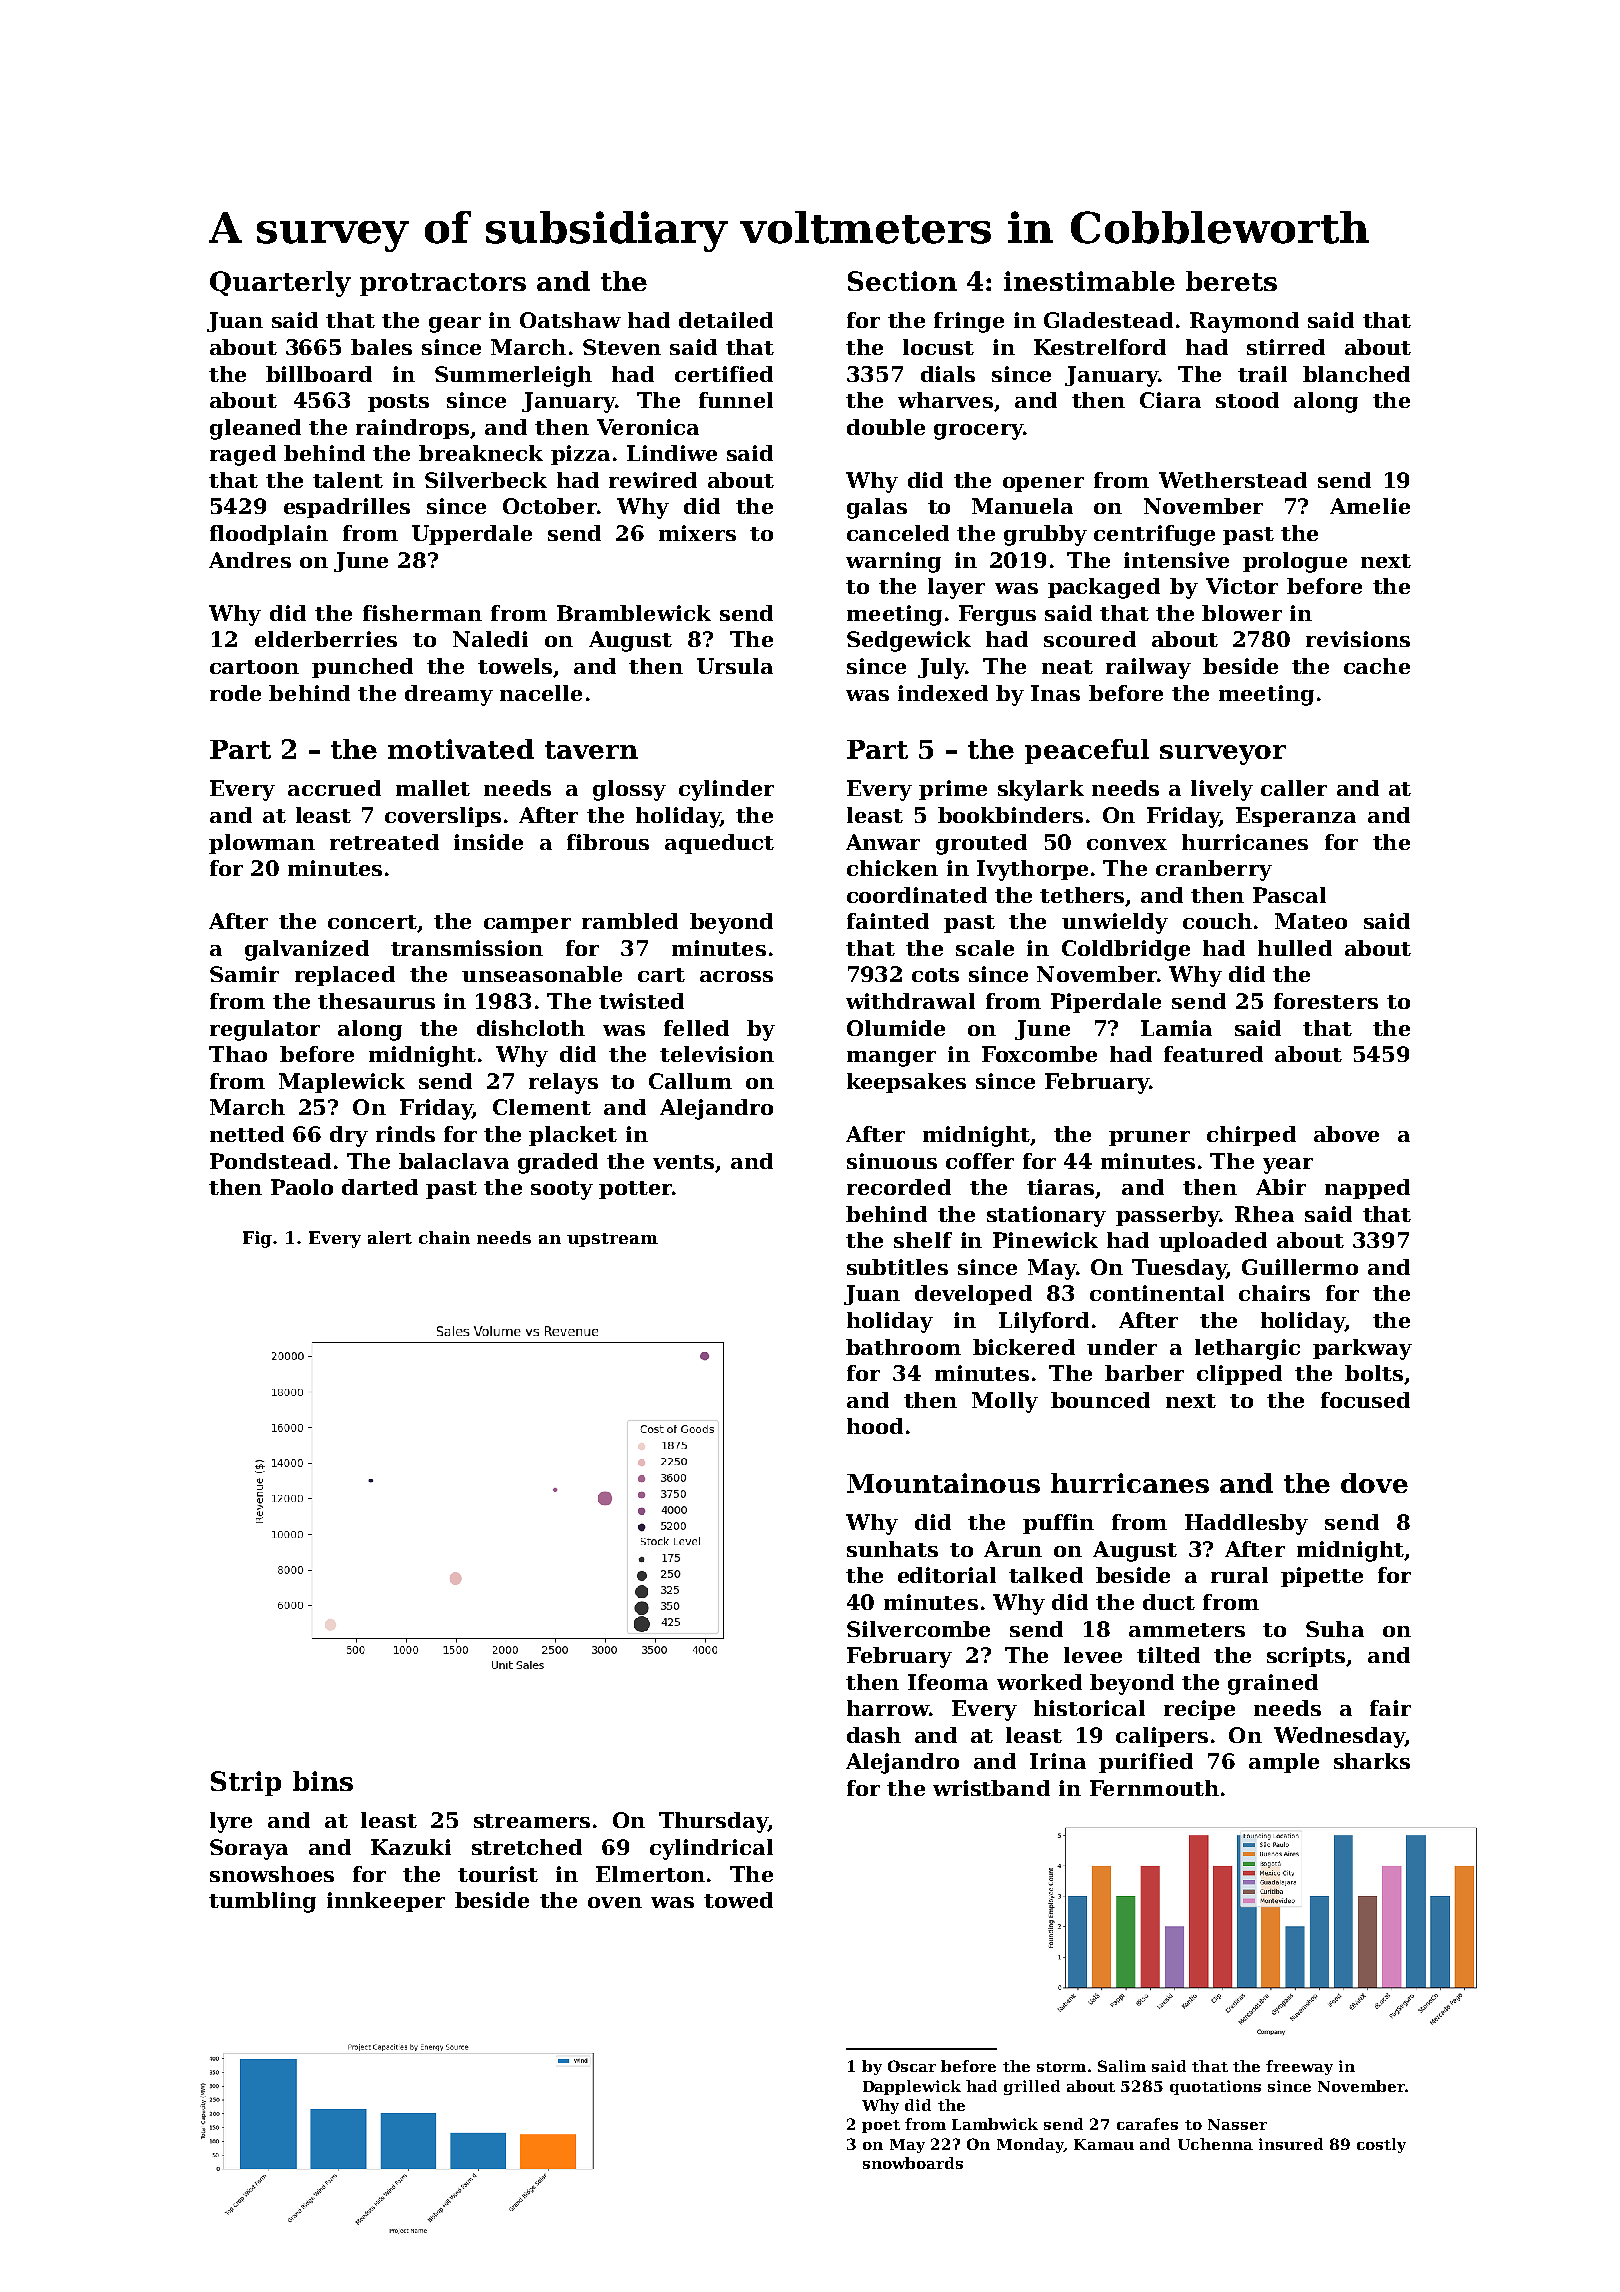 Image resolution: width=1620 pixels, height=2292 pixels. Describe the element at coordinates (726, 320) in the screenshot. I see `detailed` at that location.
